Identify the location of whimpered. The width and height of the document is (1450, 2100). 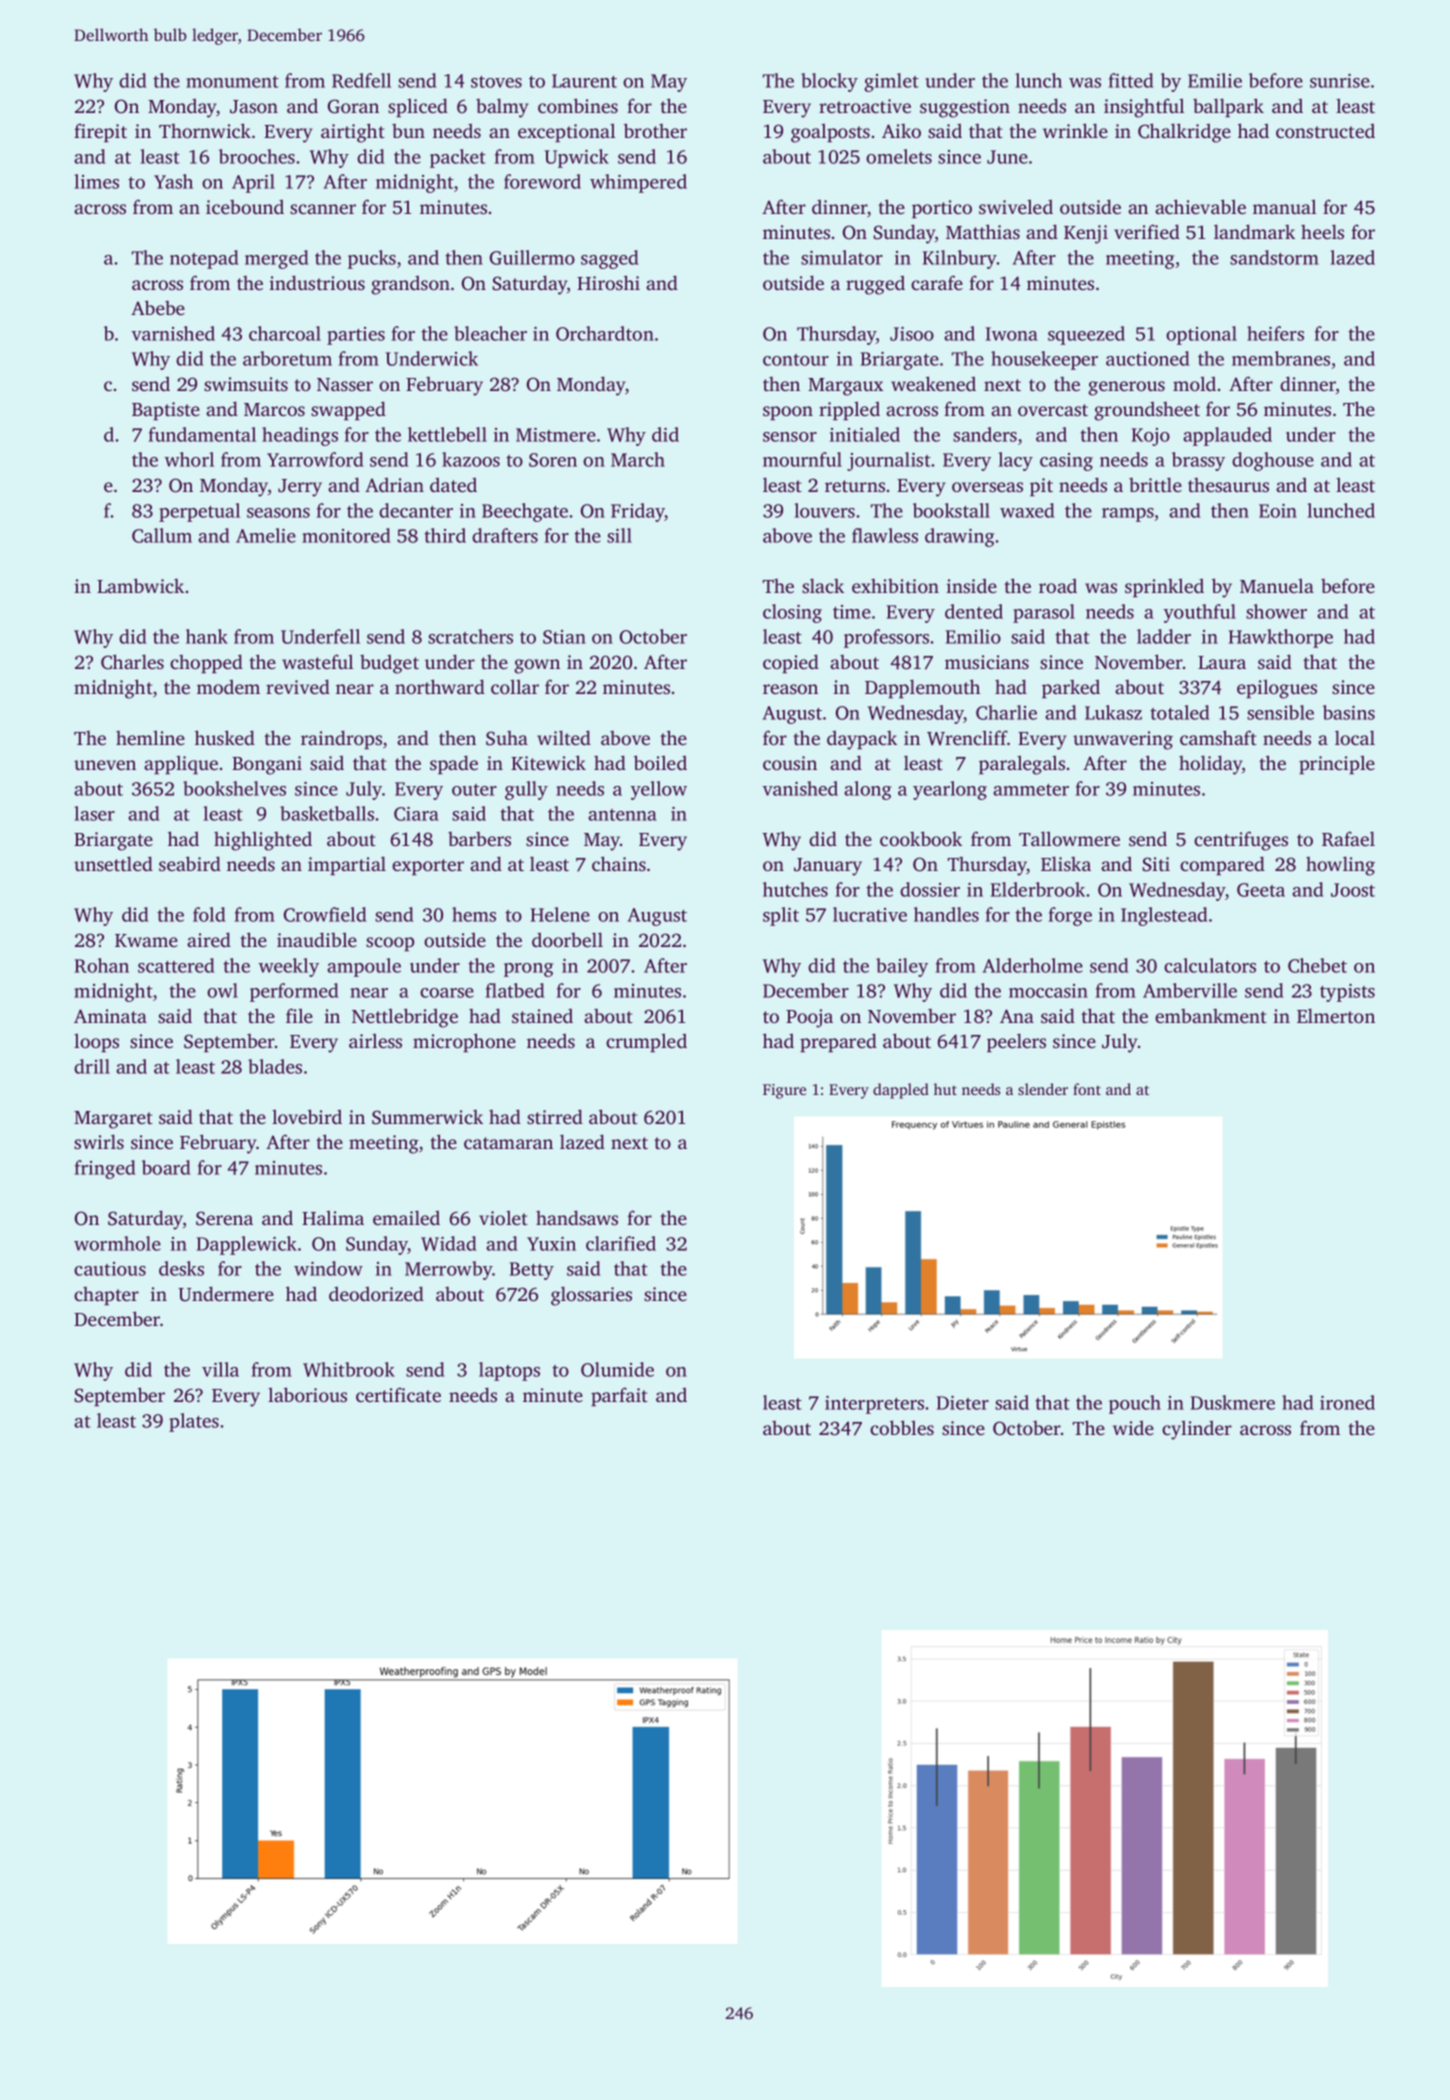
(638, 183).
